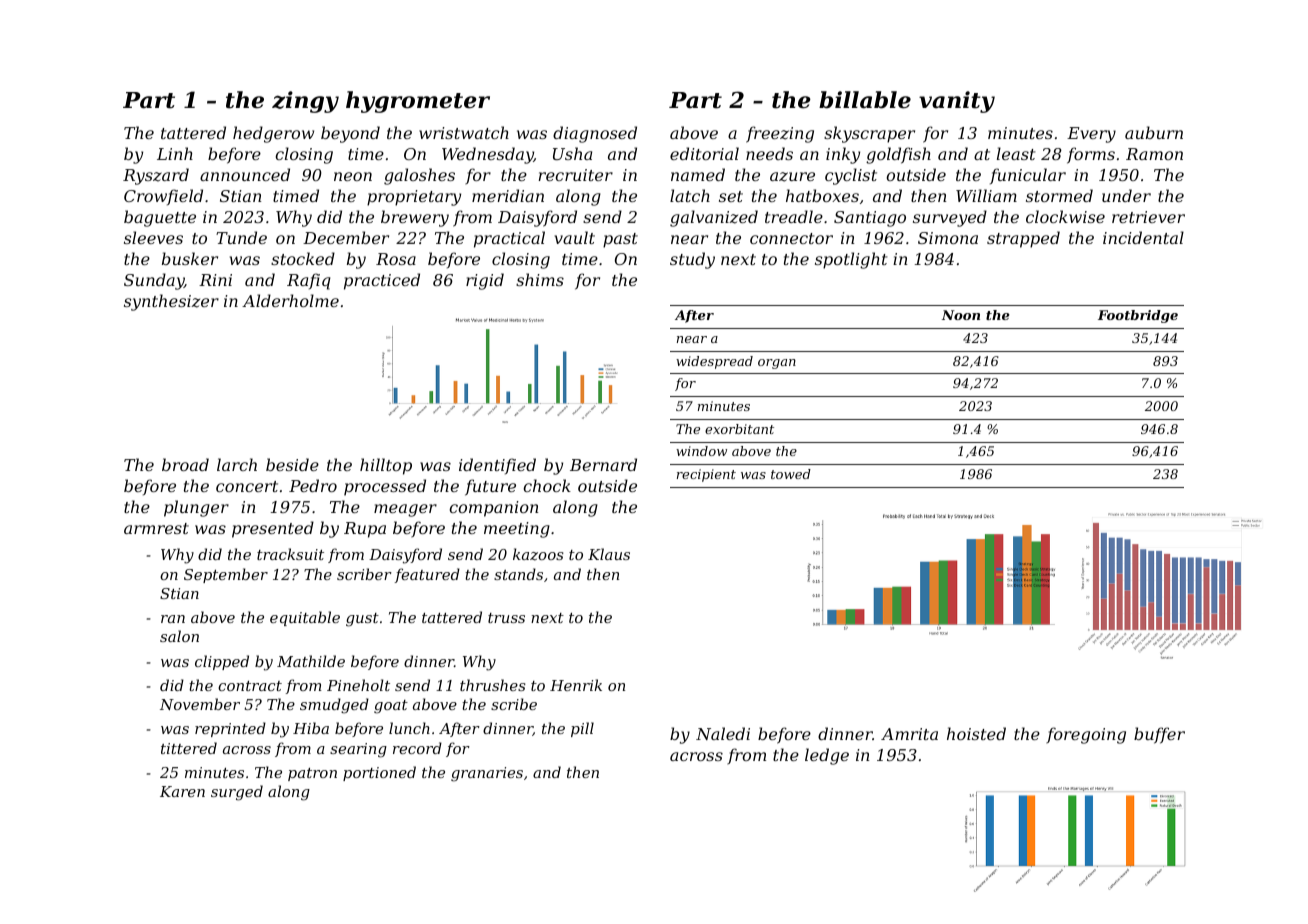 This page has height=924, width=1308. I want to click on identified, so click(497, 466).
